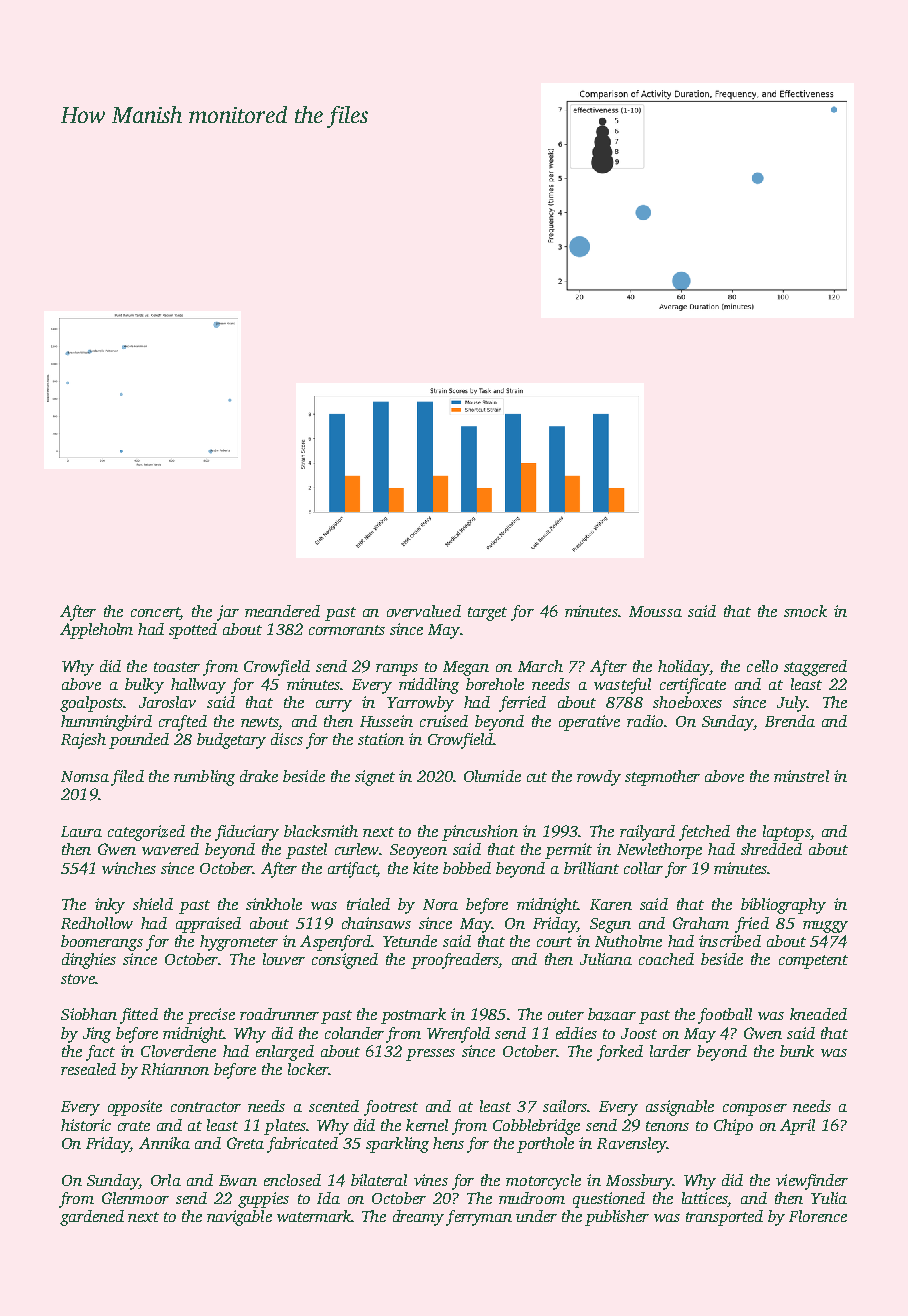 Image resolution: width=908 pixels, height=1316 pixels. I want to click on Appleholm, so click(96, 631).
